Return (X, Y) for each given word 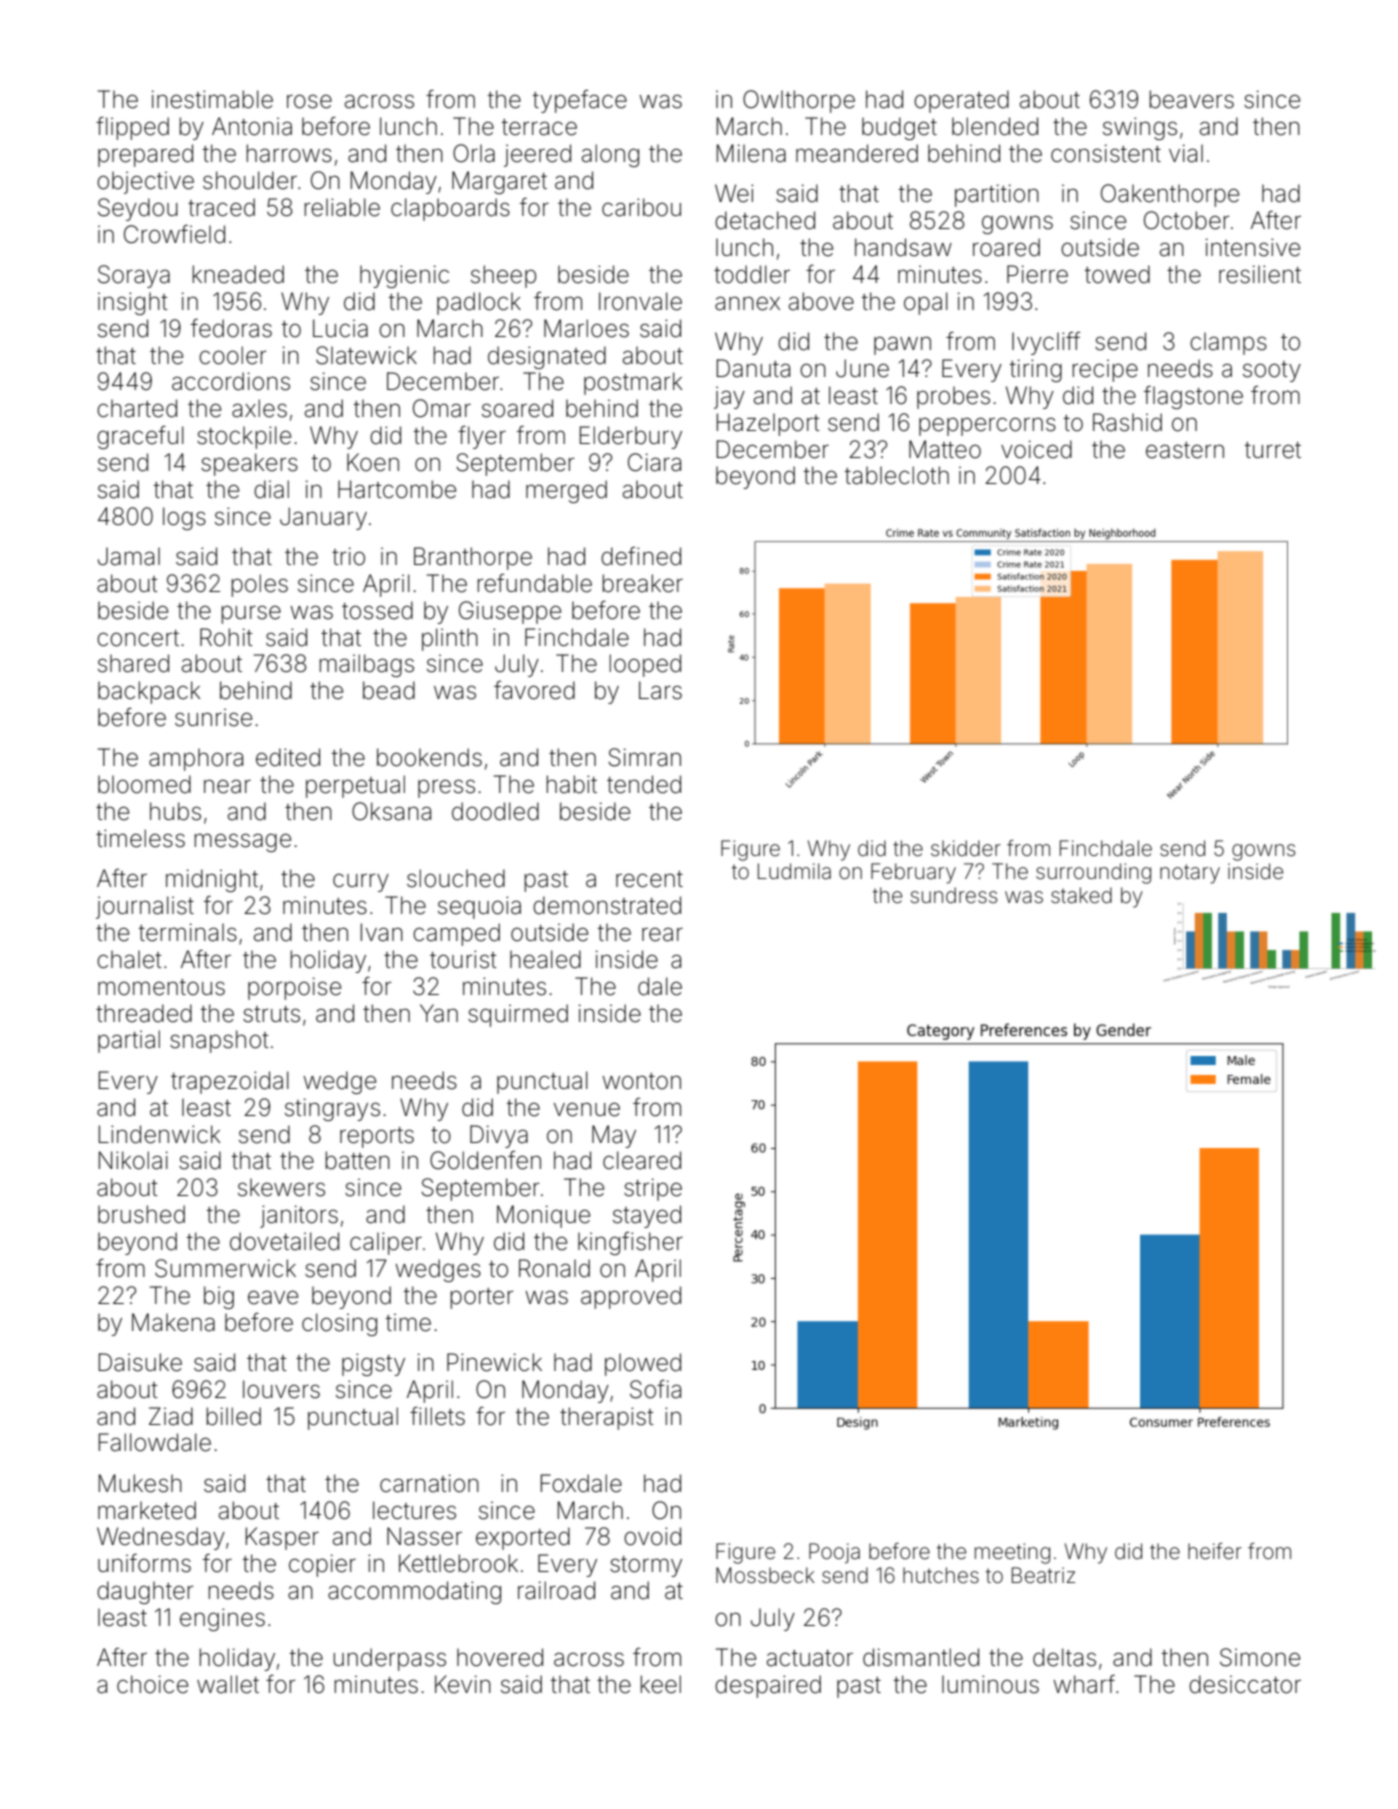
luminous (990, 1684)
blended (995, 126)
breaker (642, 583)
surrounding (1093, 873)
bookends (429, 757)
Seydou (138, 209)
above (821, 301)
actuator (810, 1658)
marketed (147, 1510)
